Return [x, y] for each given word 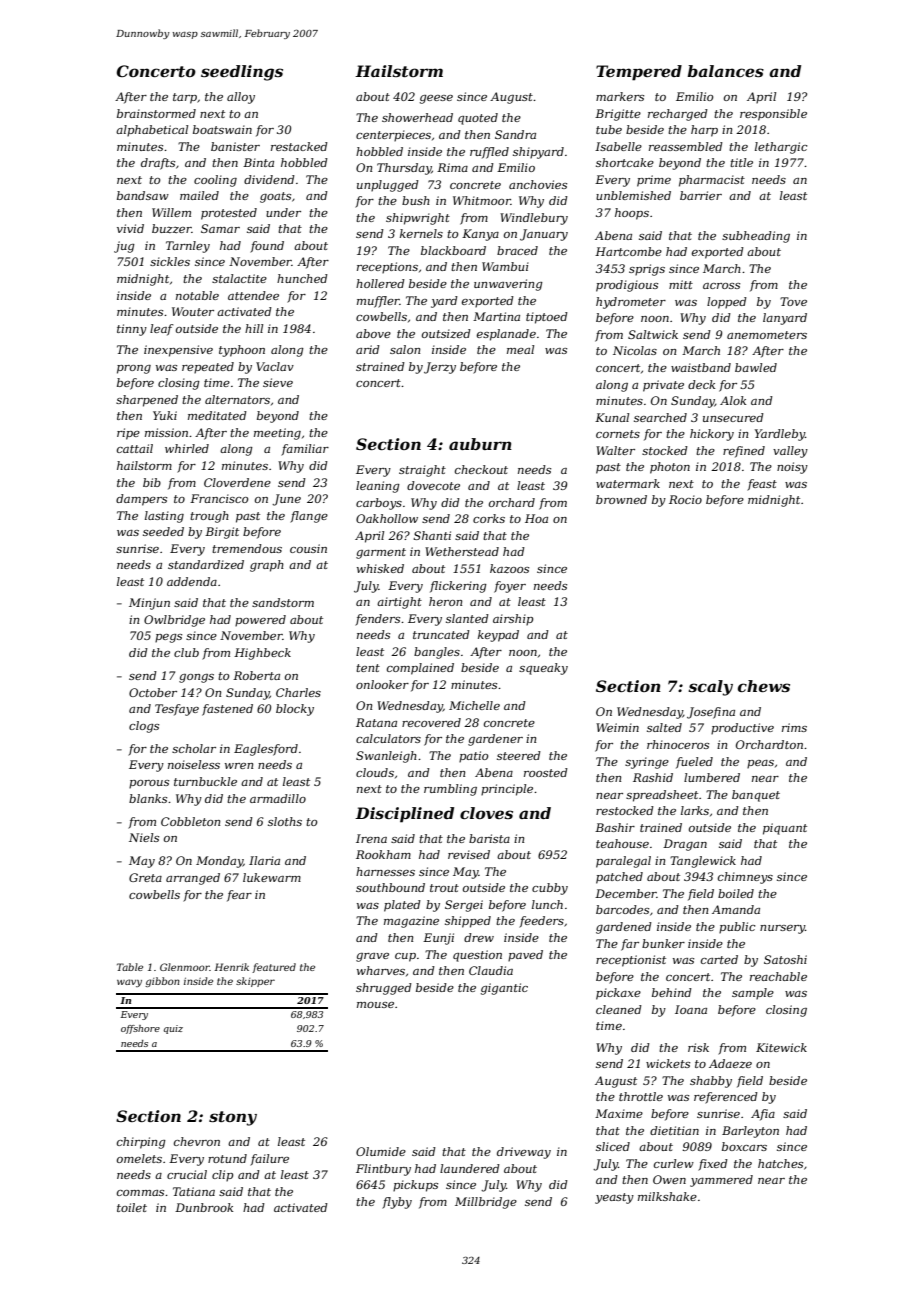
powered [260, 621]
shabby [711, 1082]
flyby [397, 1203]
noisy [792, 468]
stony [233, 1118]
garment [381, 553]
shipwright [418, 219]
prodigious [627, 286]
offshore [140, 1029]
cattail [135, 448]
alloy [241, 98]
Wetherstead [462, 551]
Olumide [381, 1151]
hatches [780, 1163]
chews [764, 686]
